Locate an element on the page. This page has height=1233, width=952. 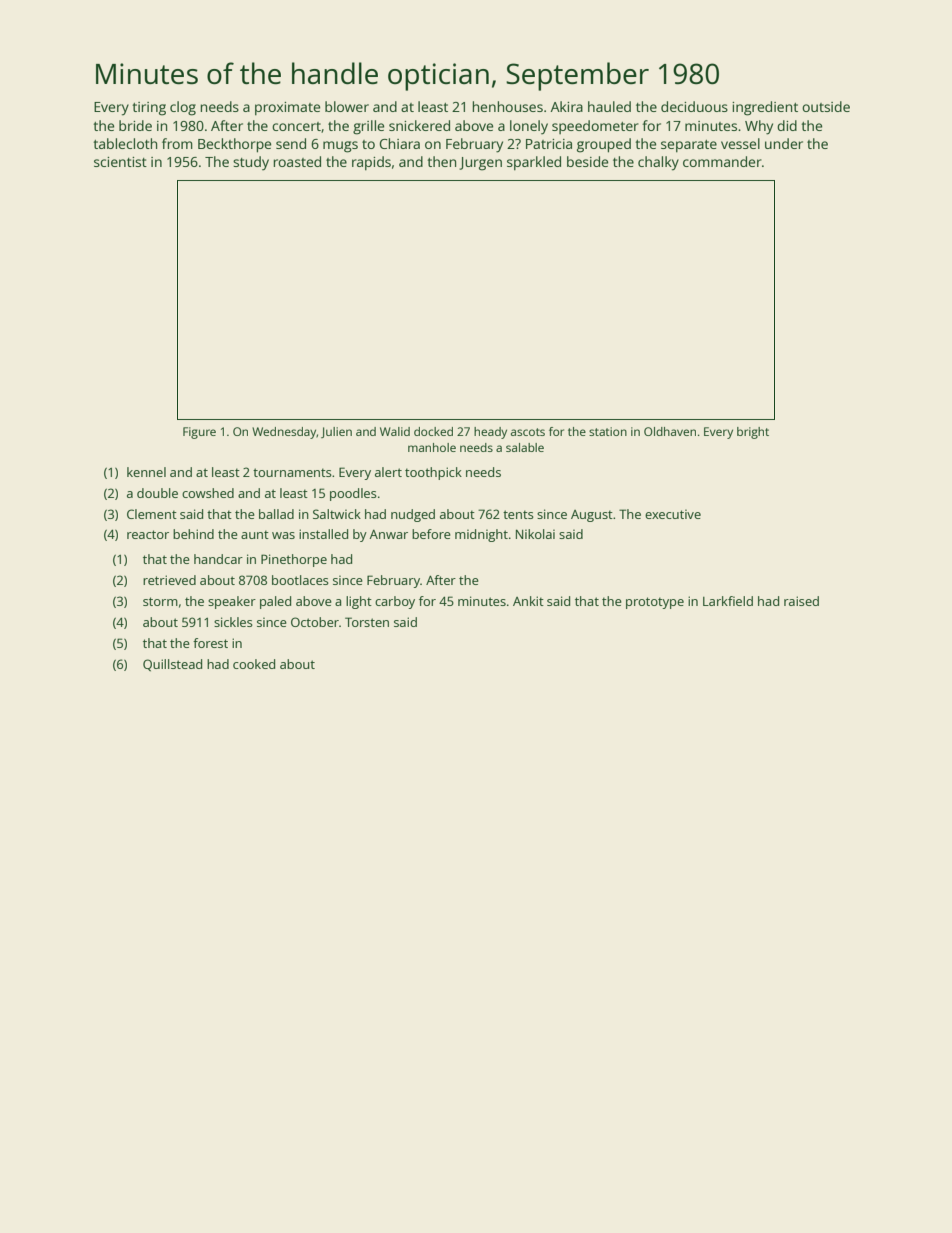
commander is located at coordinates (722, 161).
